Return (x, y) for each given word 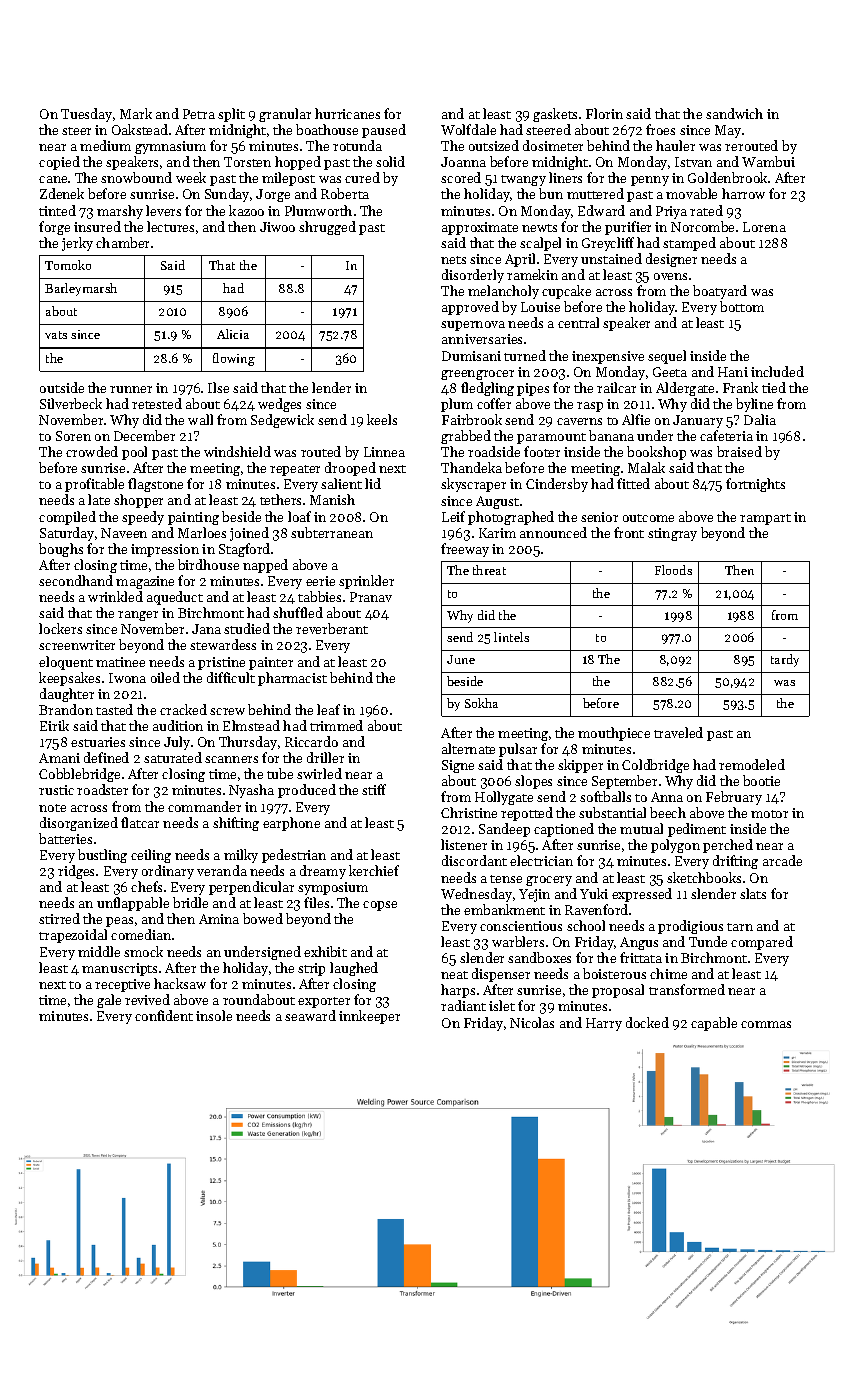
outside (62, 387)
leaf (328, 709)
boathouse (327, 129)
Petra (199, 114)
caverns (579, 421)
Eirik (54, 725)
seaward (310, 1015)
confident (164, 1015)
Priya (671, 212)
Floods (673, 570)
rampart (765, 519)
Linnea (384, 452)
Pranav (371, 597)
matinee (120, 662)
